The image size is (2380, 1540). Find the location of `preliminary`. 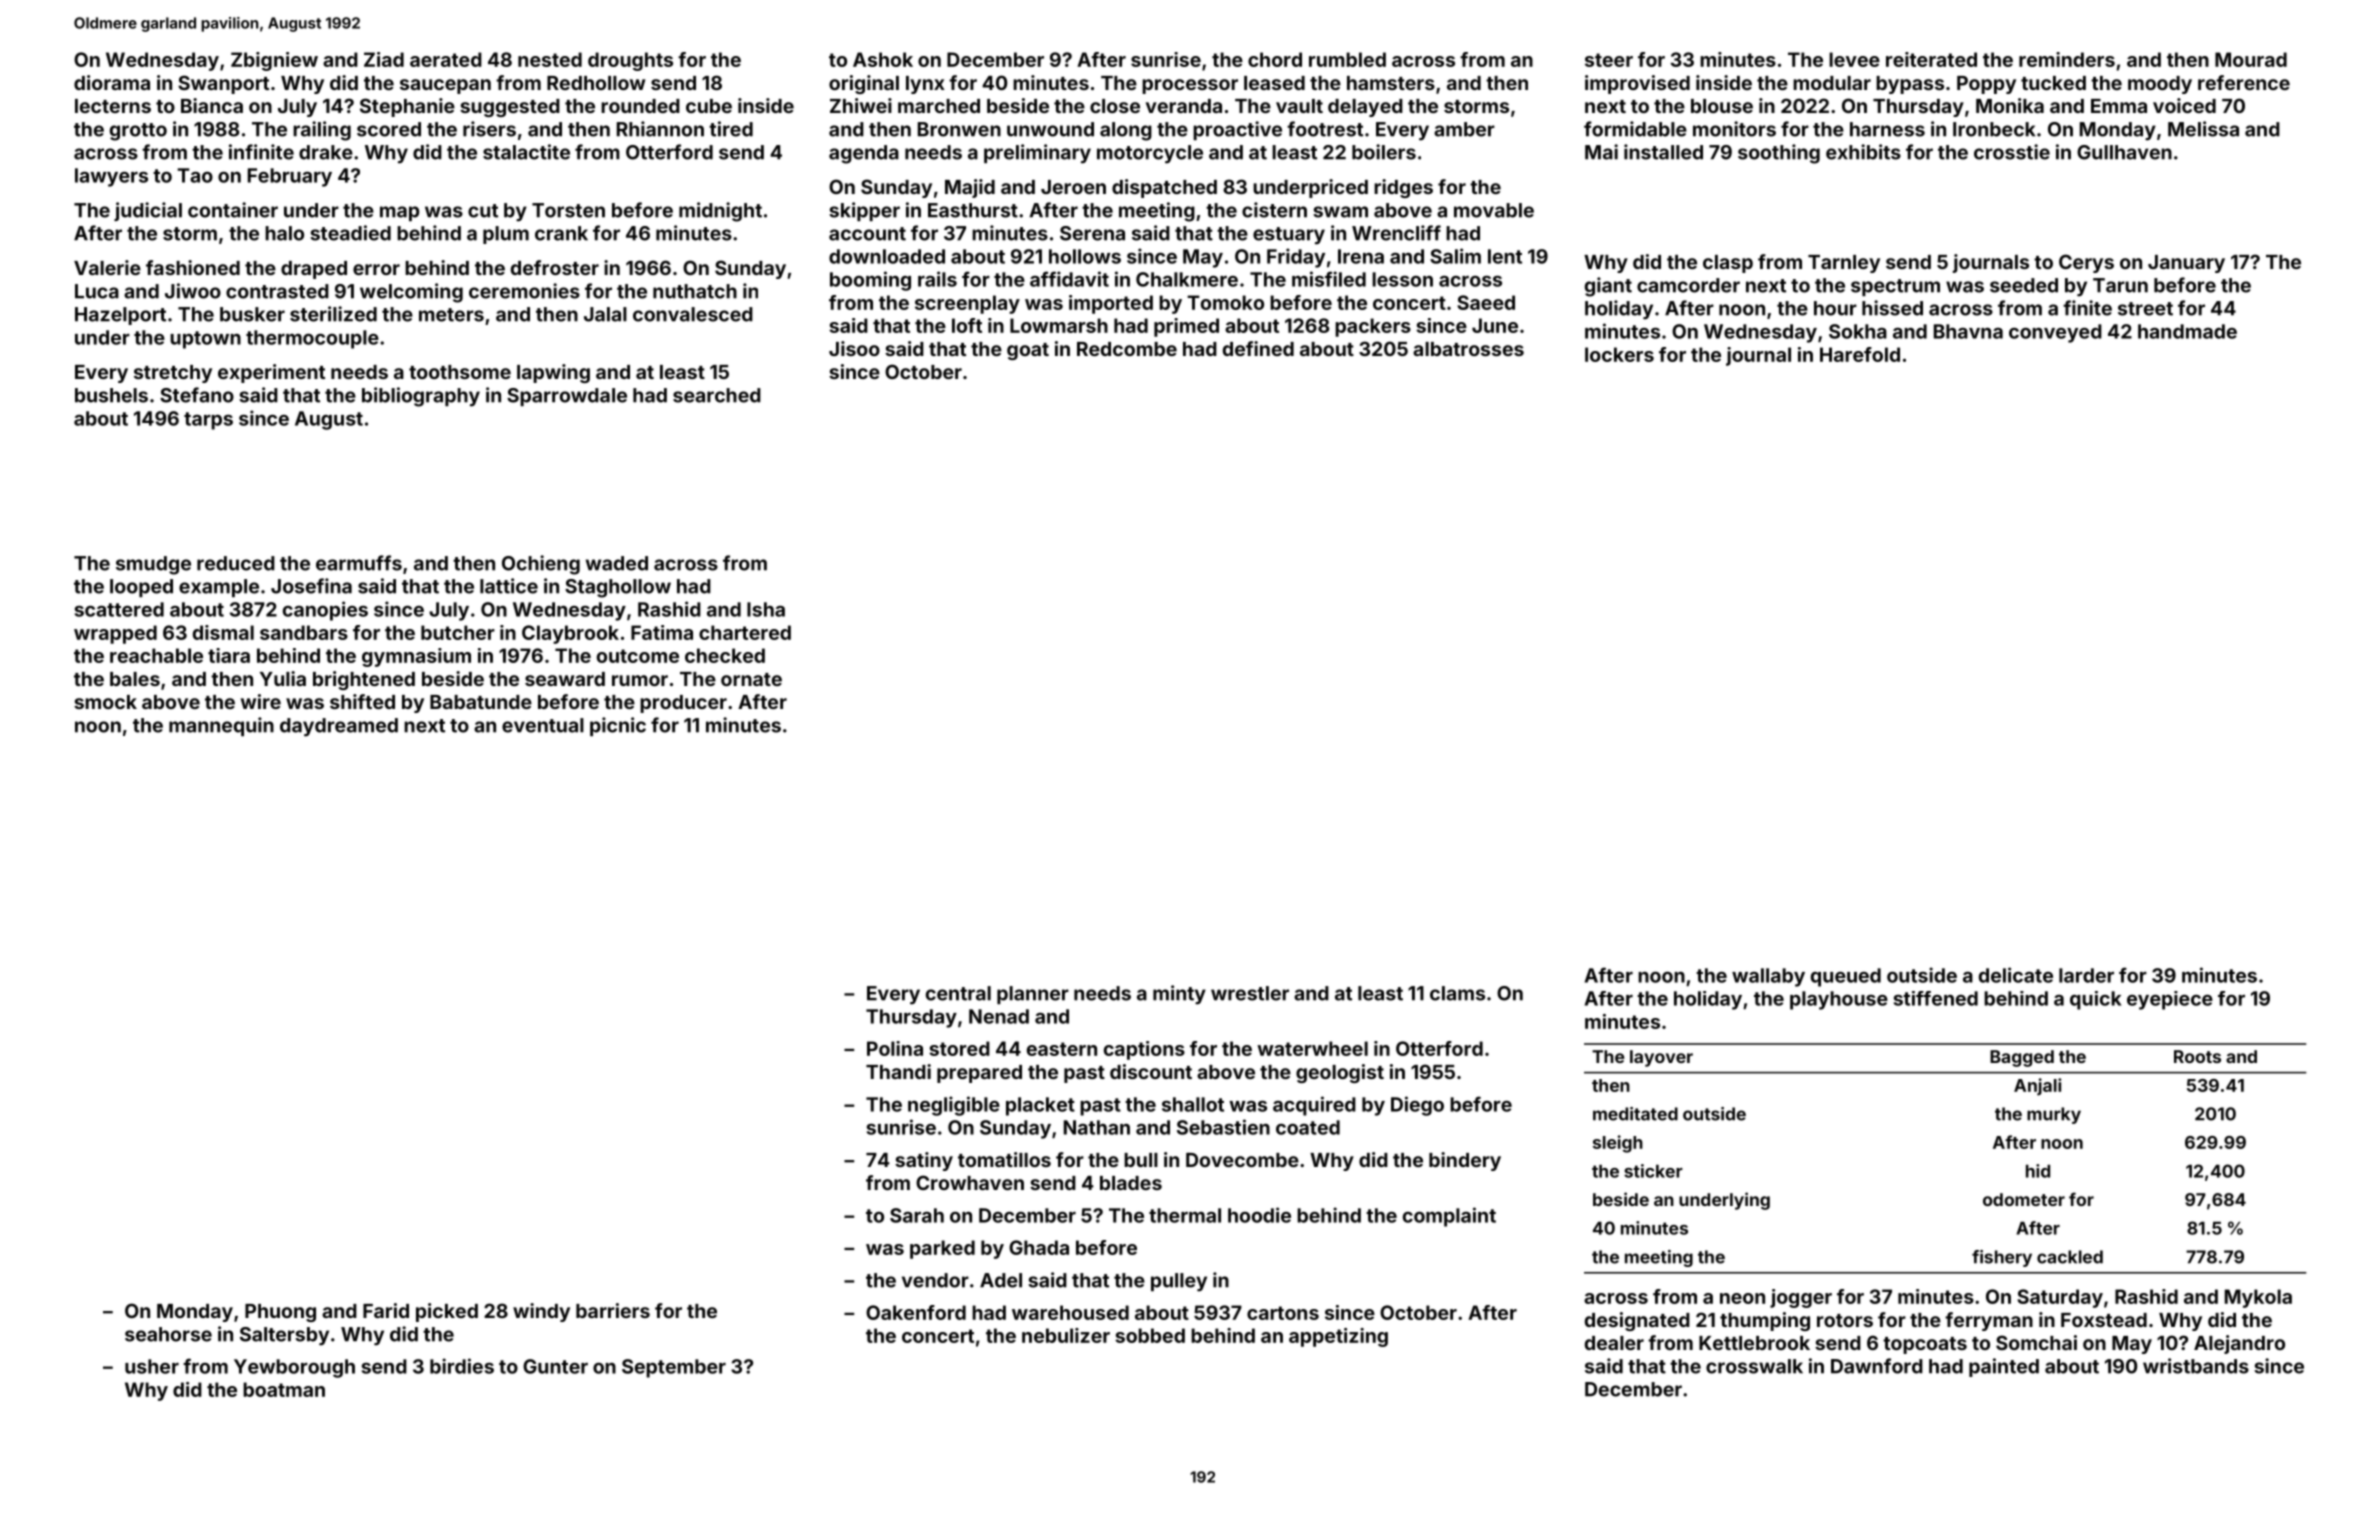

preliminary is located at coordinates (1037, 154).
